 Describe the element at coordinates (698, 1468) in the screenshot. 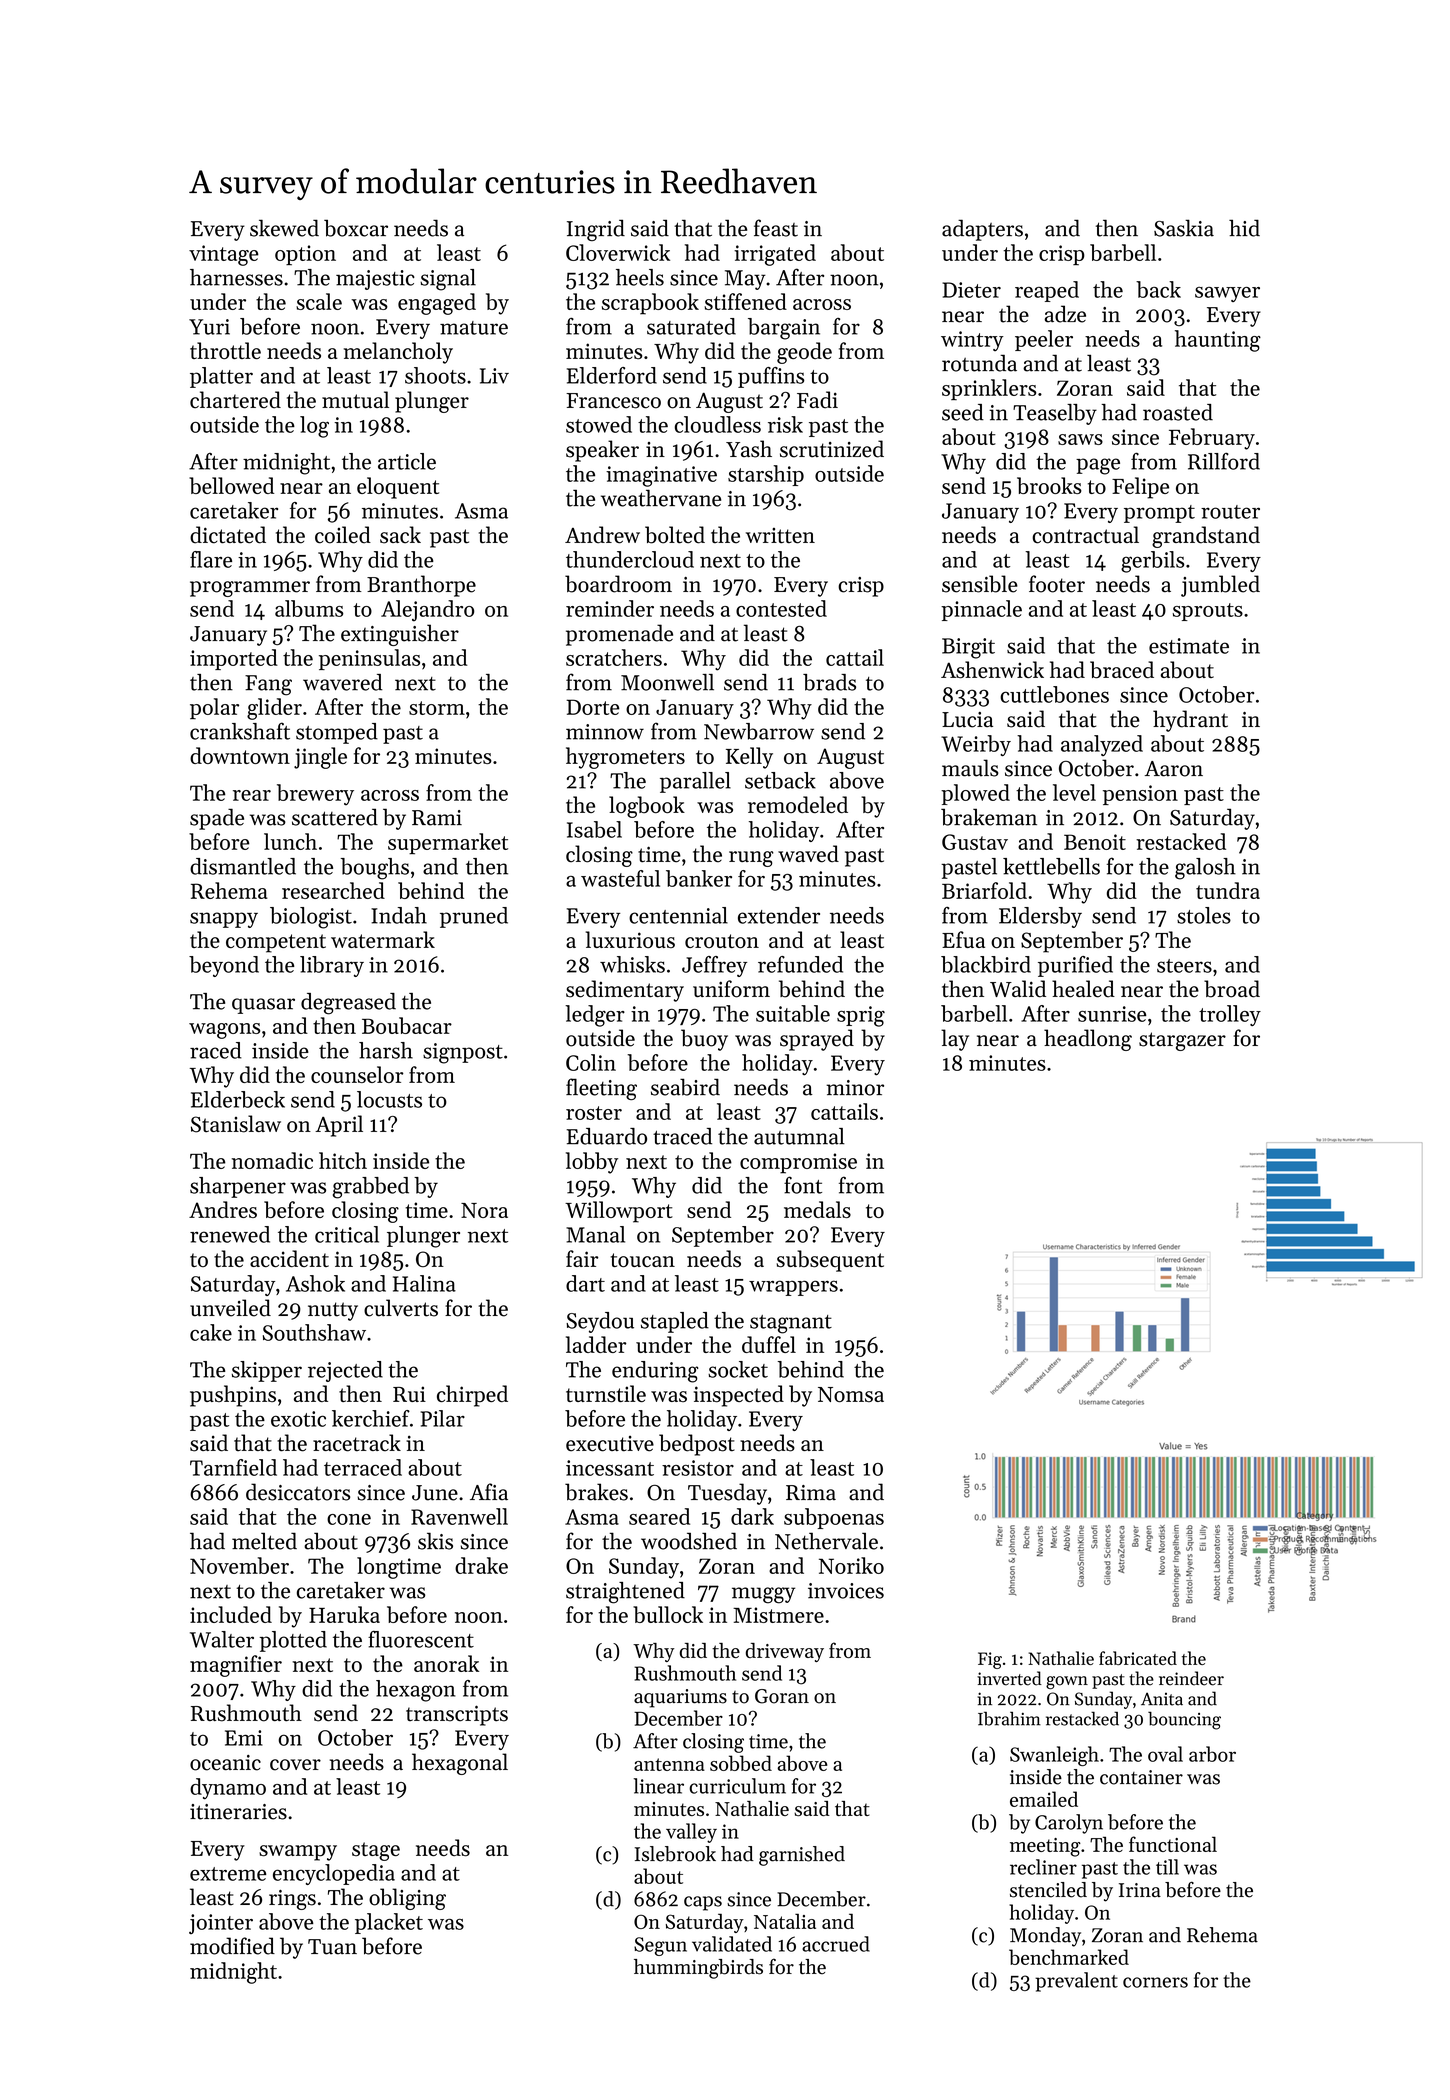

I see `resistor` at that location.
